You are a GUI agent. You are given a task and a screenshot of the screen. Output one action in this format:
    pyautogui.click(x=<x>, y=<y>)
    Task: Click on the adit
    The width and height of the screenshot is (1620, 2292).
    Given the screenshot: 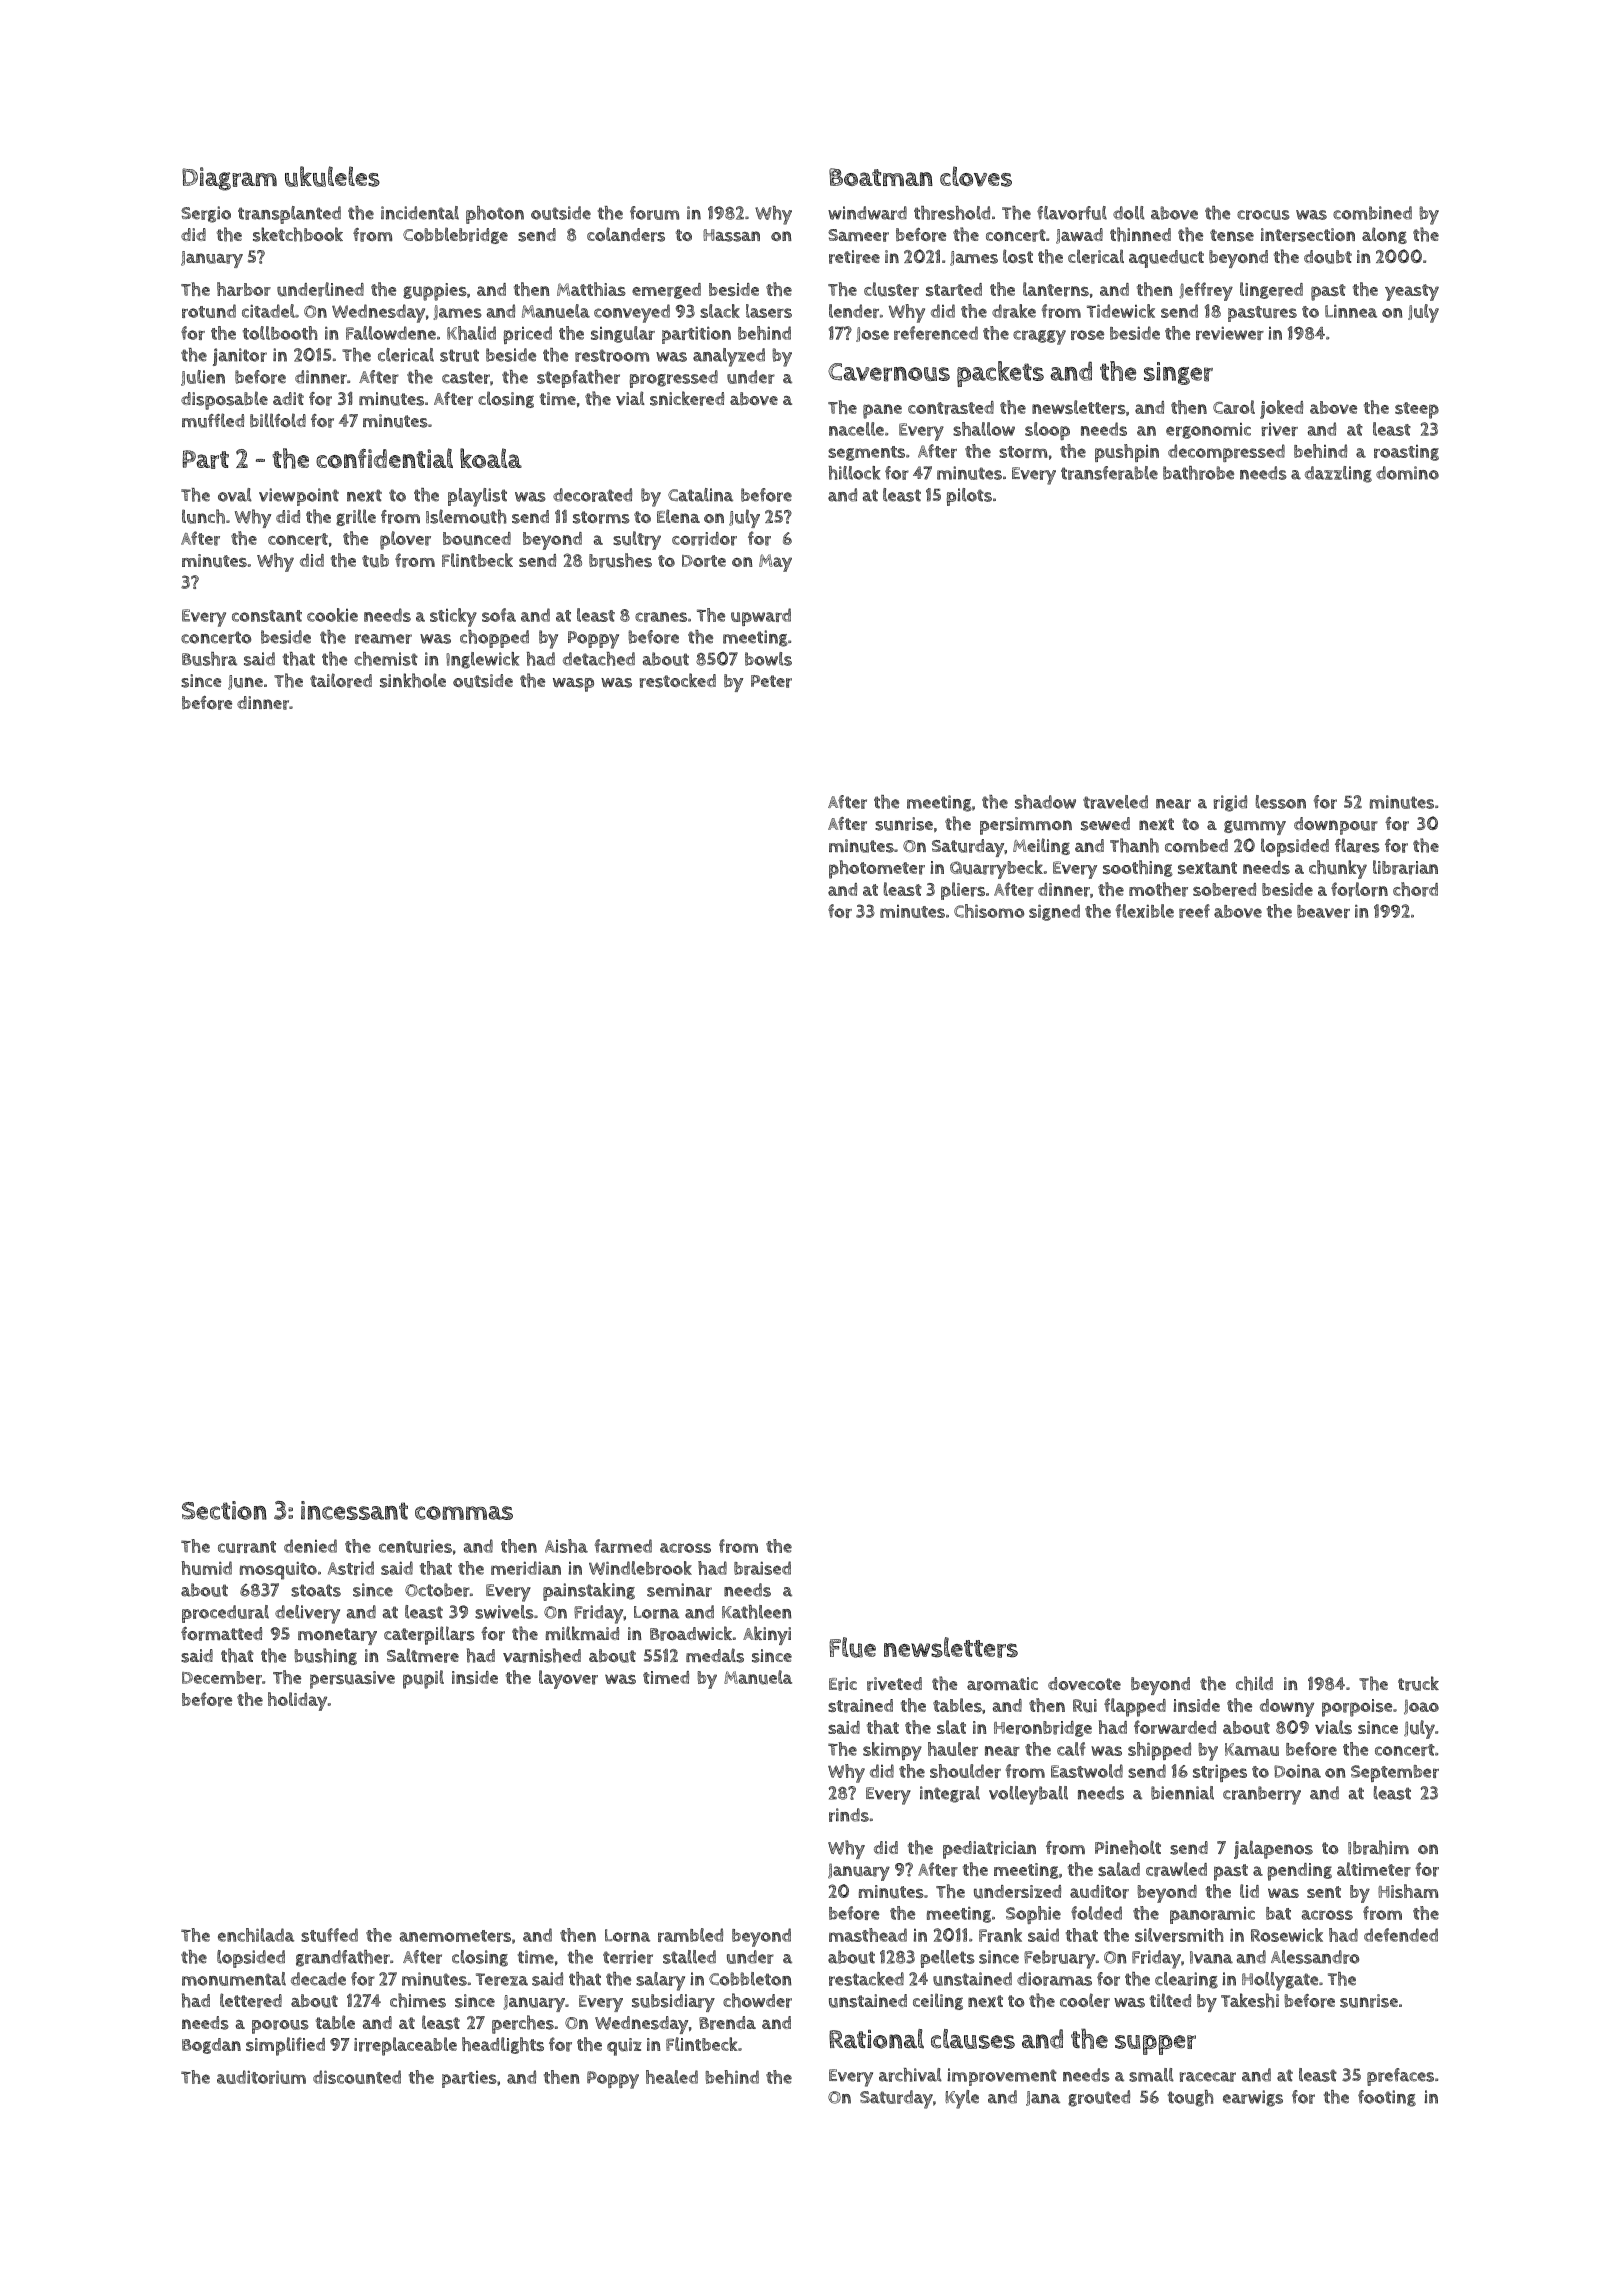 What is the action you would take?
    pyautogui.click(x=288, y=398)
